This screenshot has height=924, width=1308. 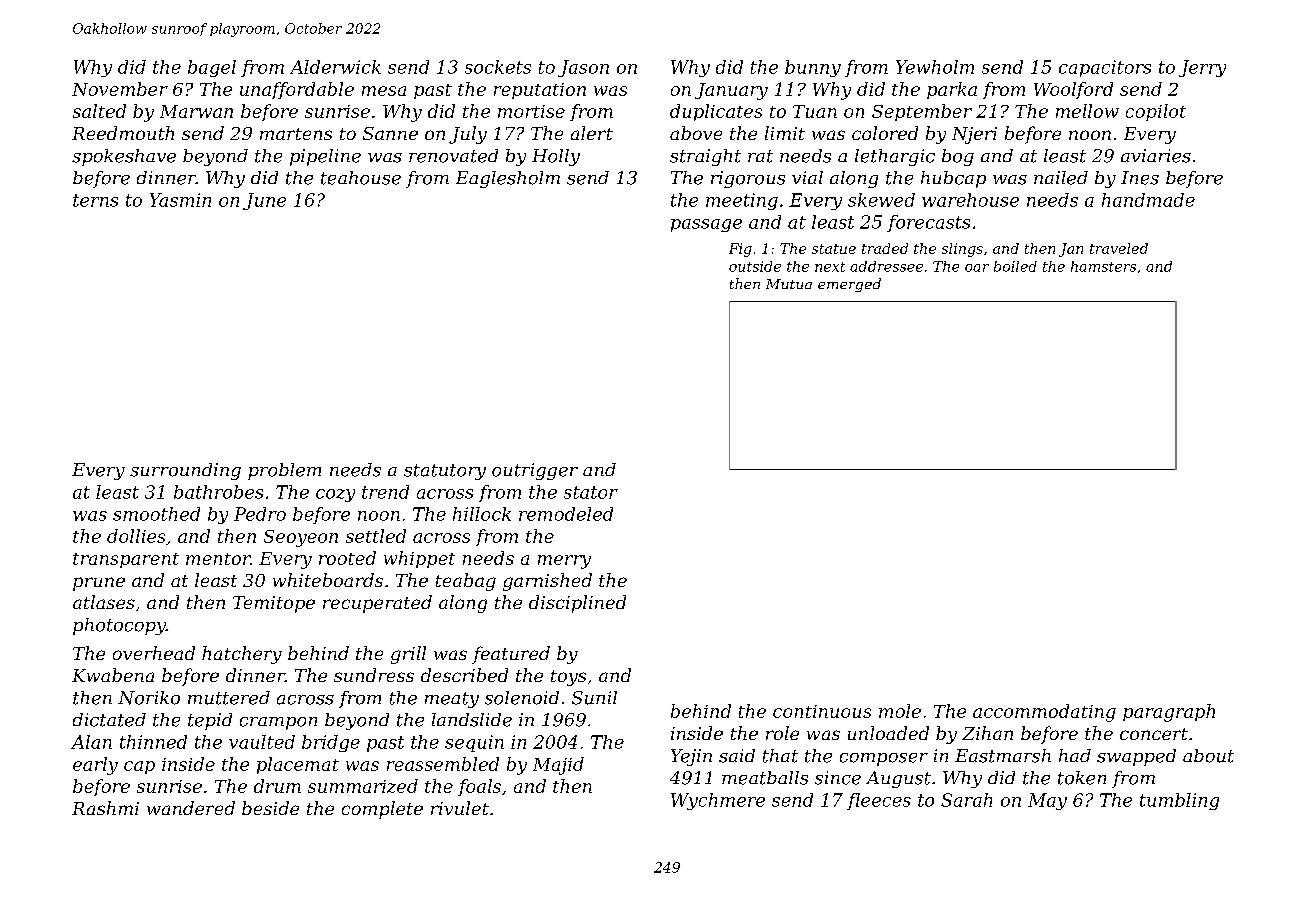 What do you see at coordinates (935, 67) in the screenshot?
I see `Yewholm` at bounding box center [935, 67].
